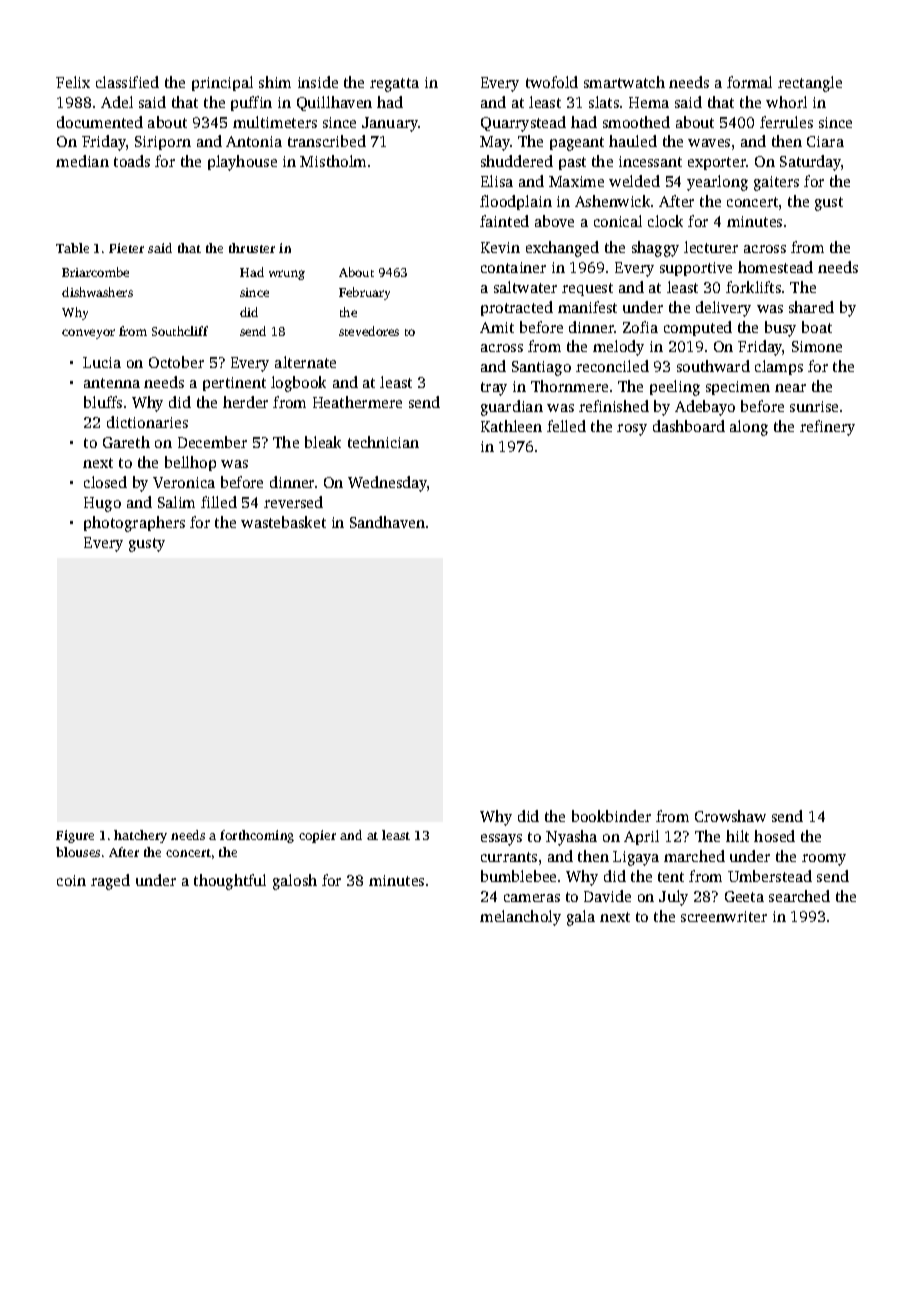  Describe the element at coordinates (569, 386) in the page. I see `Thornmere` at that location.
